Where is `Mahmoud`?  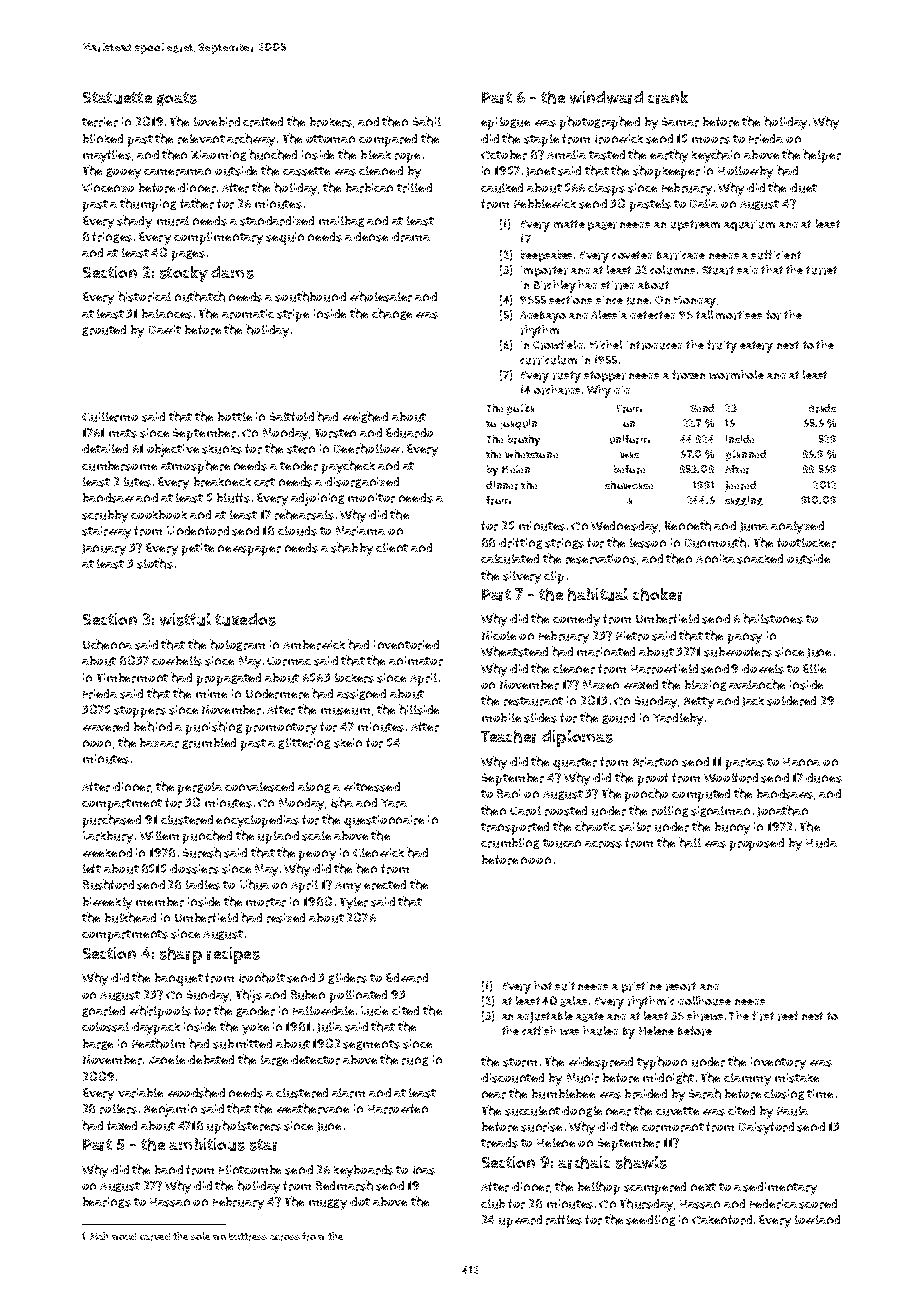 Mahmoud is located at coordinates (113, 1236).
